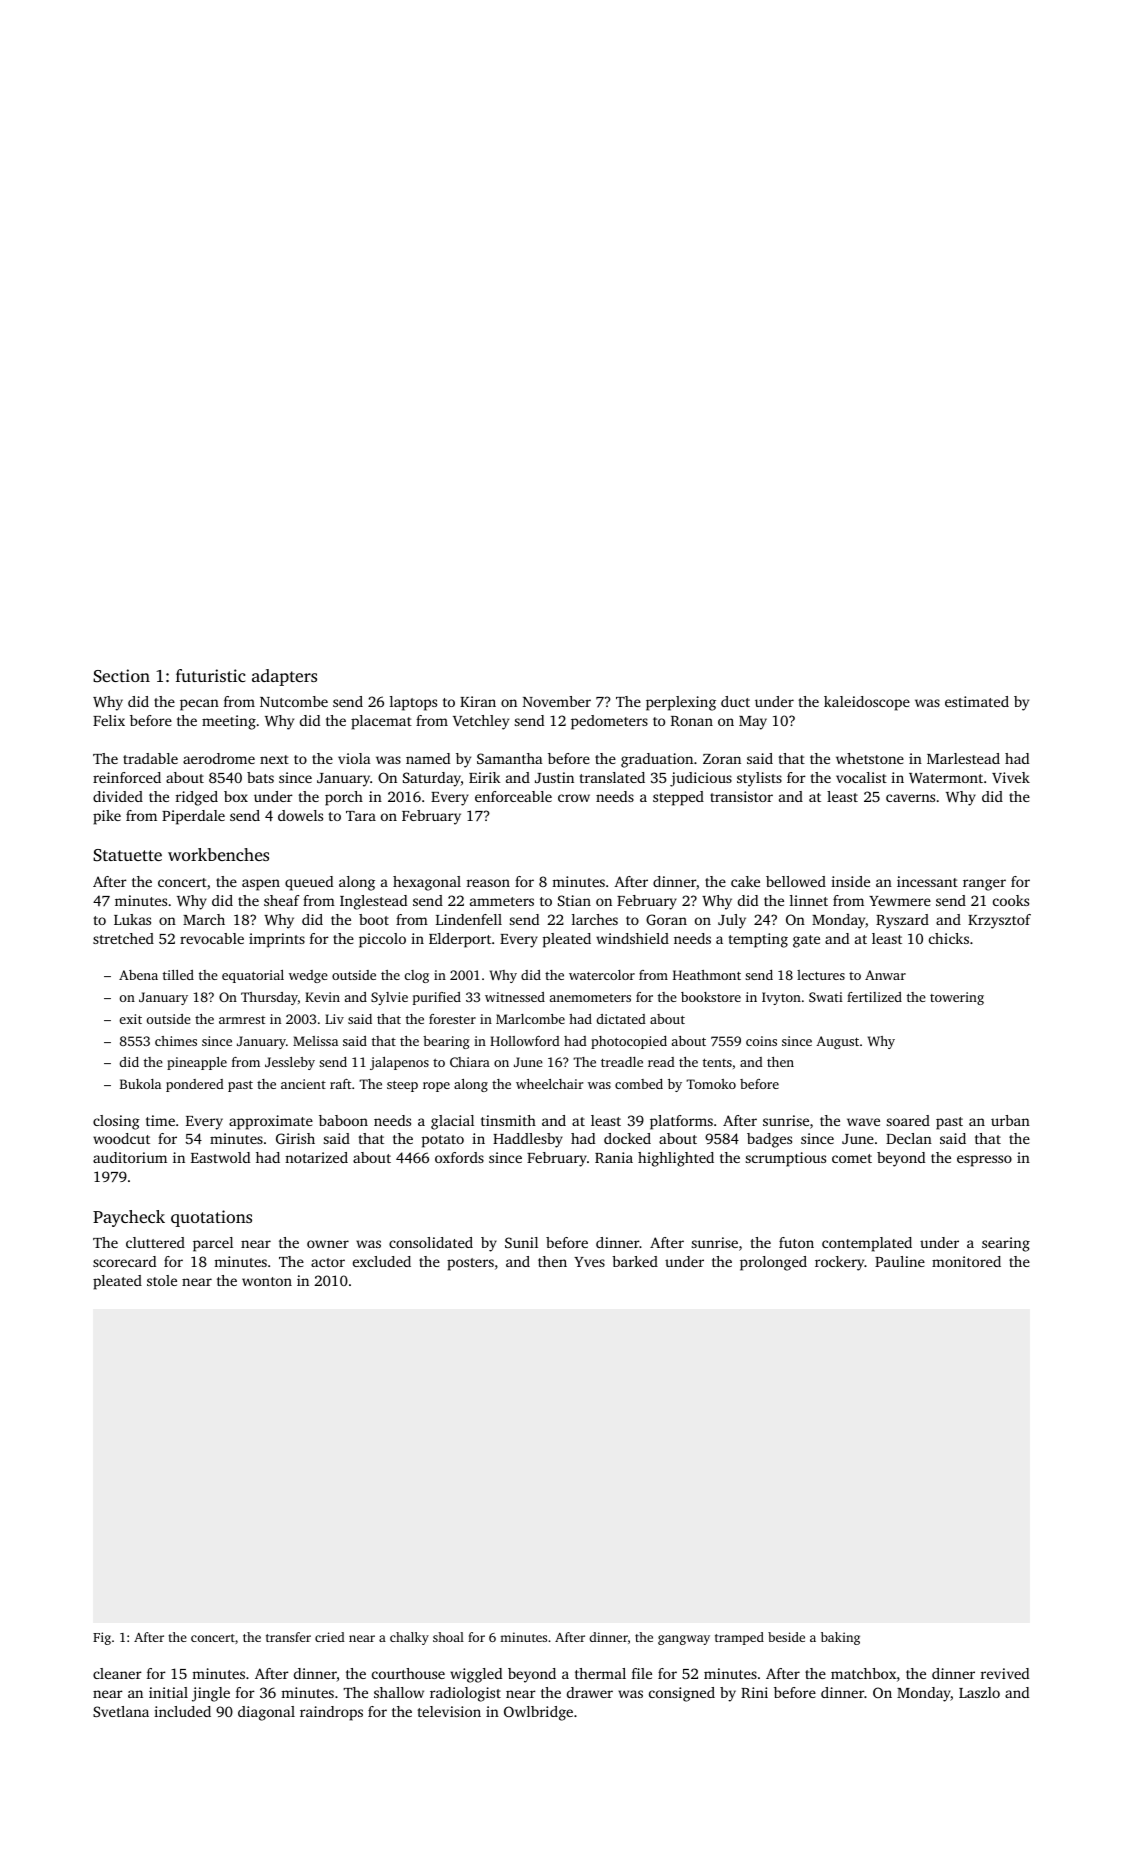 This screenshot has height=1849, width=1123. I want to click on drawer, so click(590, 1692).
